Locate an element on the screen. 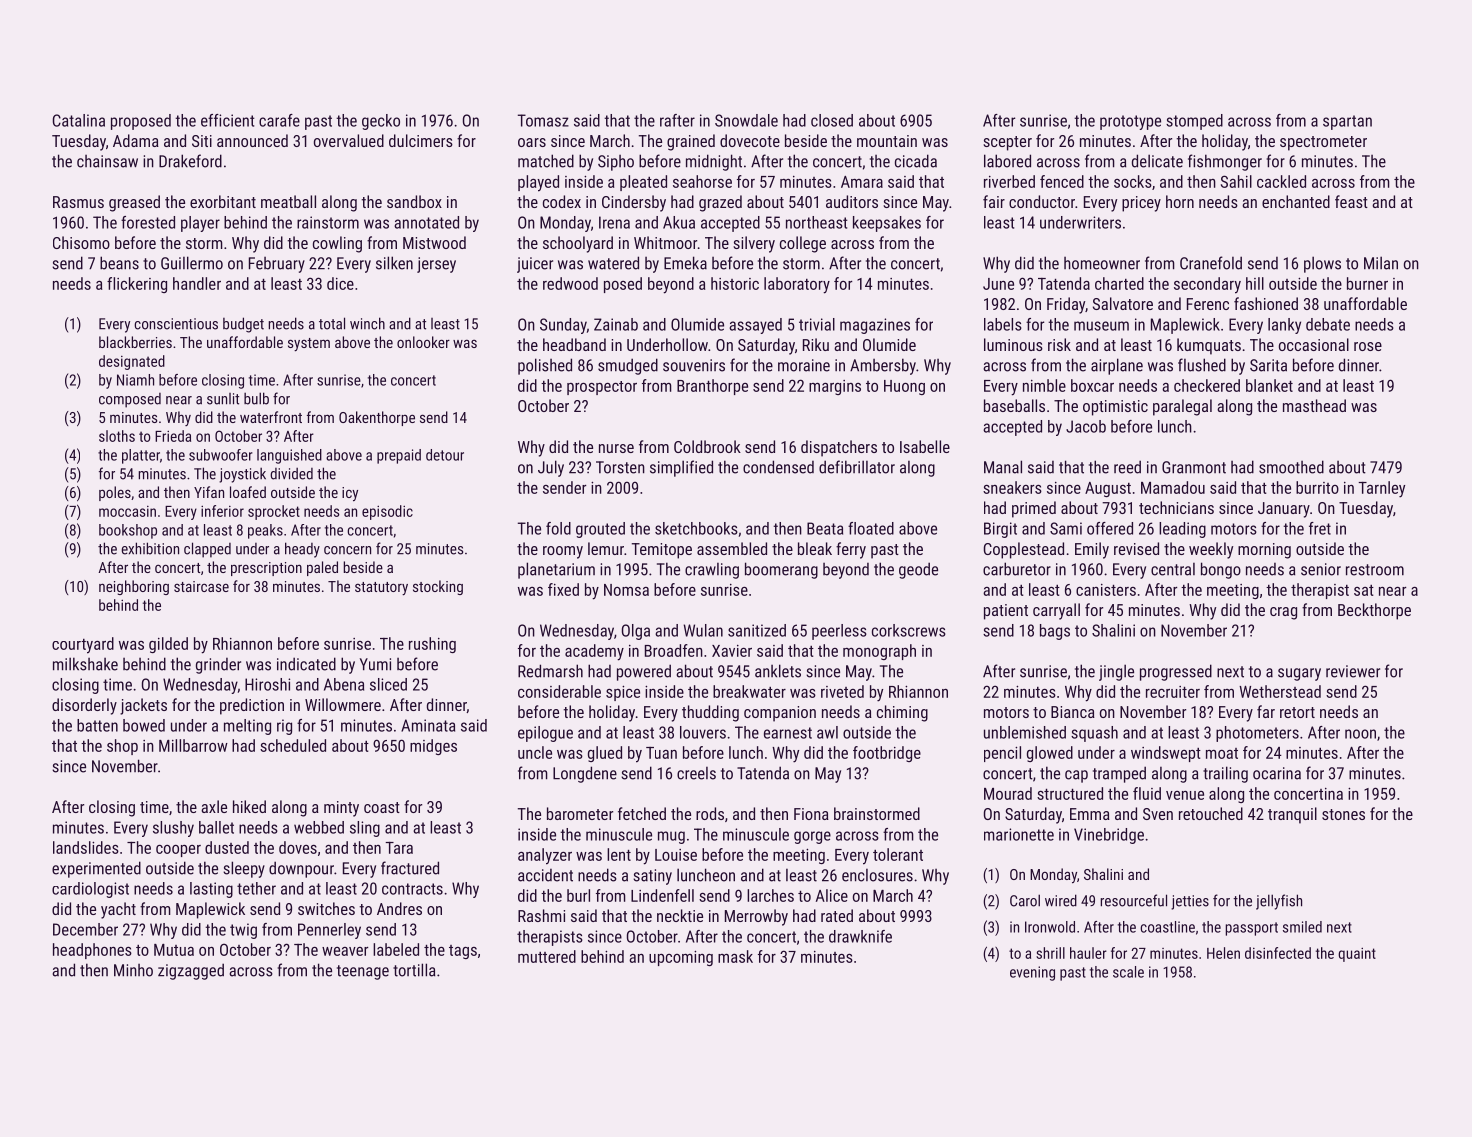 The image size is (1472, 1137). Yumi is located at coordinates (375, 664).
